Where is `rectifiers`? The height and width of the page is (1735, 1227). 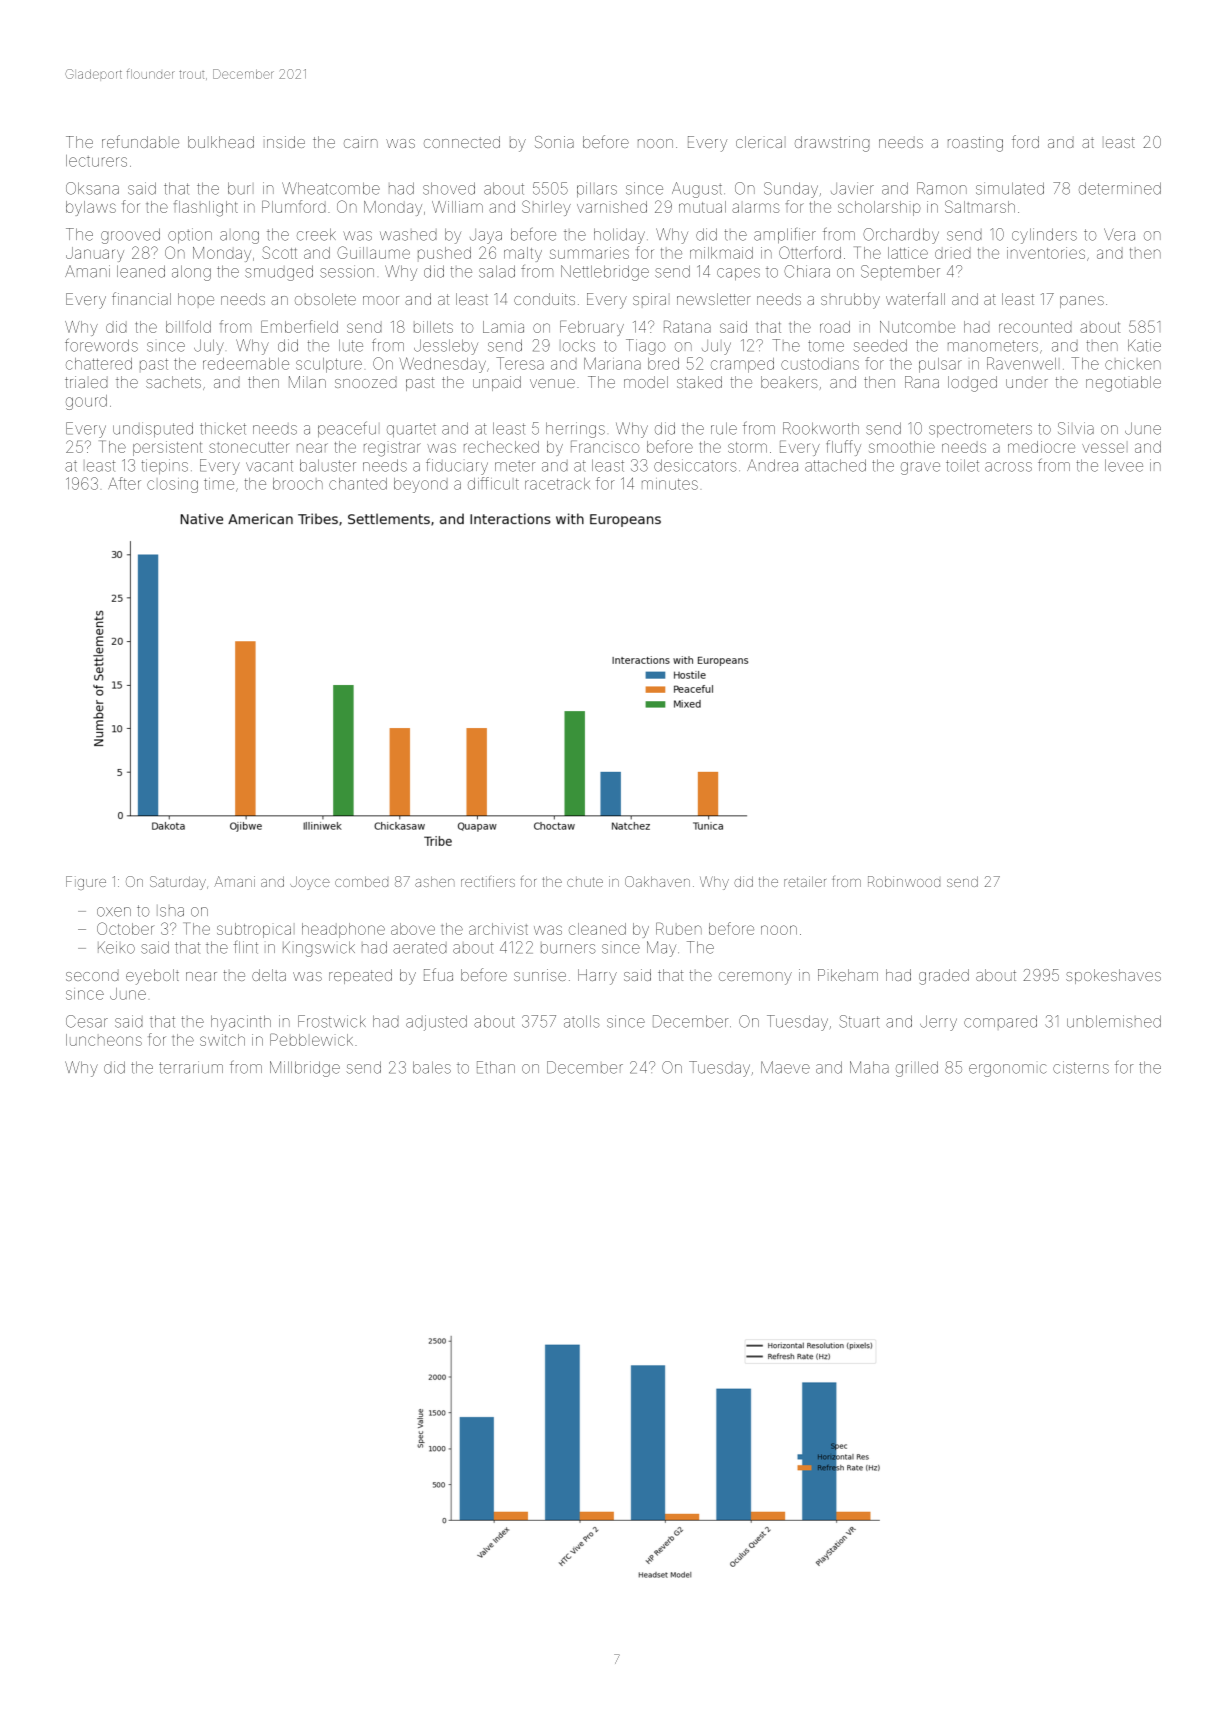 rectifiers is located at coordinates (488, 881).
